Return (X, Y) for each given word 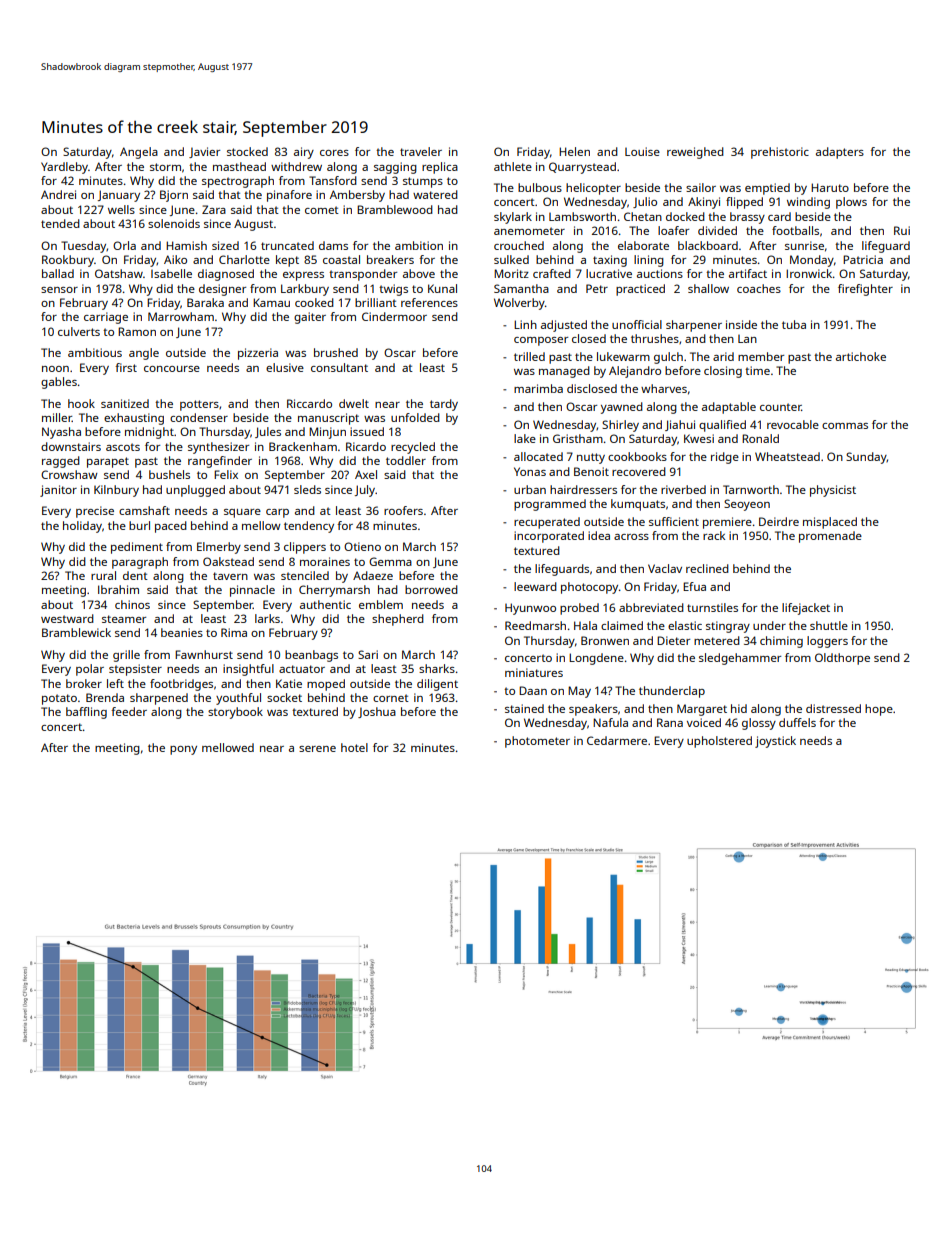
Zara (214, 209)
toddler (406, 460)
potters (199, 405)
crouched (519, 245)
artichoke (861, 356)
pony (183, 750)
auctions (660, 273)
